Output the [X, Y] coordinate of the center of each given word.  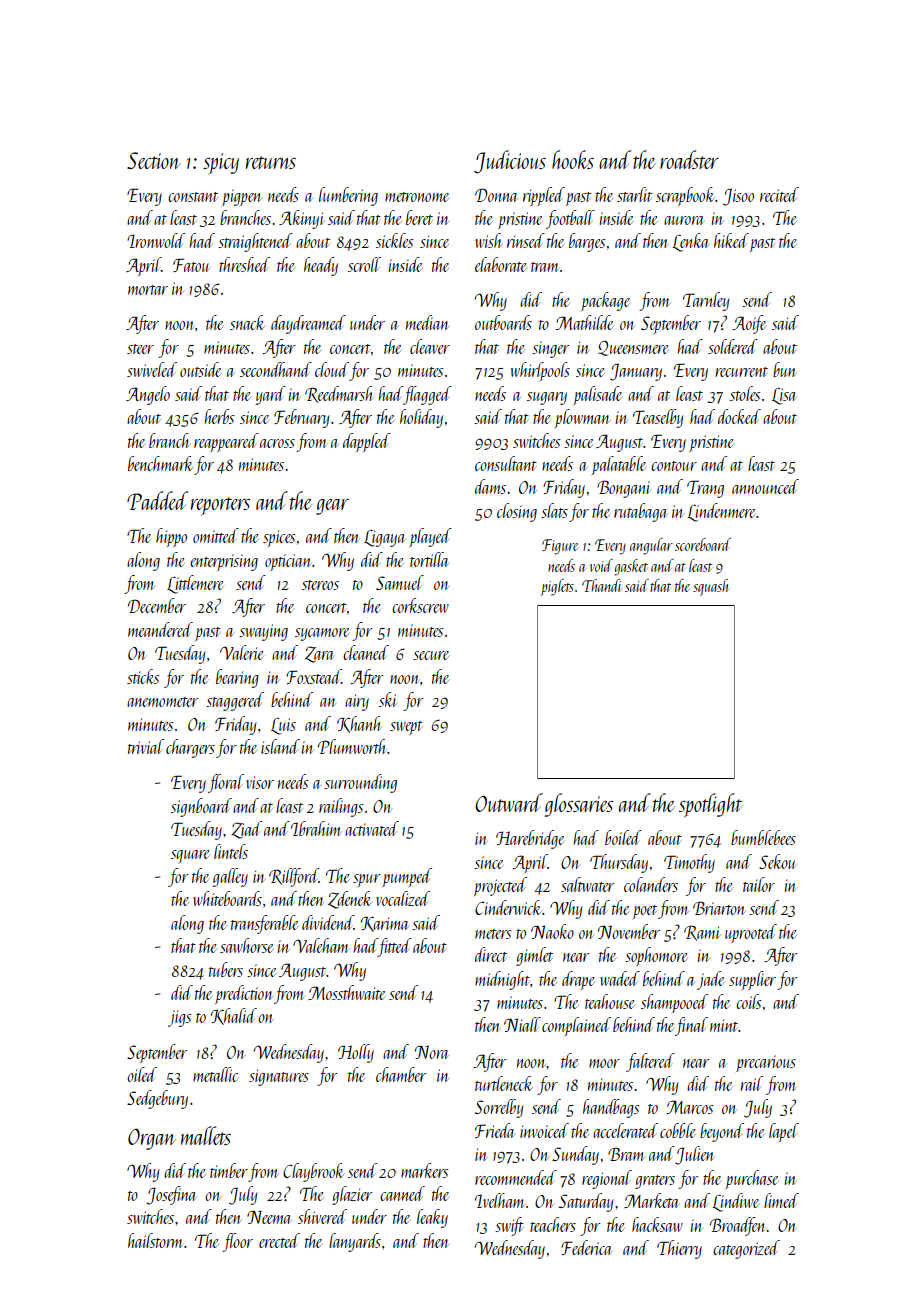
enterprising [224, 562]
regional [607, 1179]
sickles [395, 240]
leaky [432, 1218]
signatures [279, 1077]
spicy [221, 164]
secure [431, 655]
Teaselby [658, 418]
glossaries [578, 805]
